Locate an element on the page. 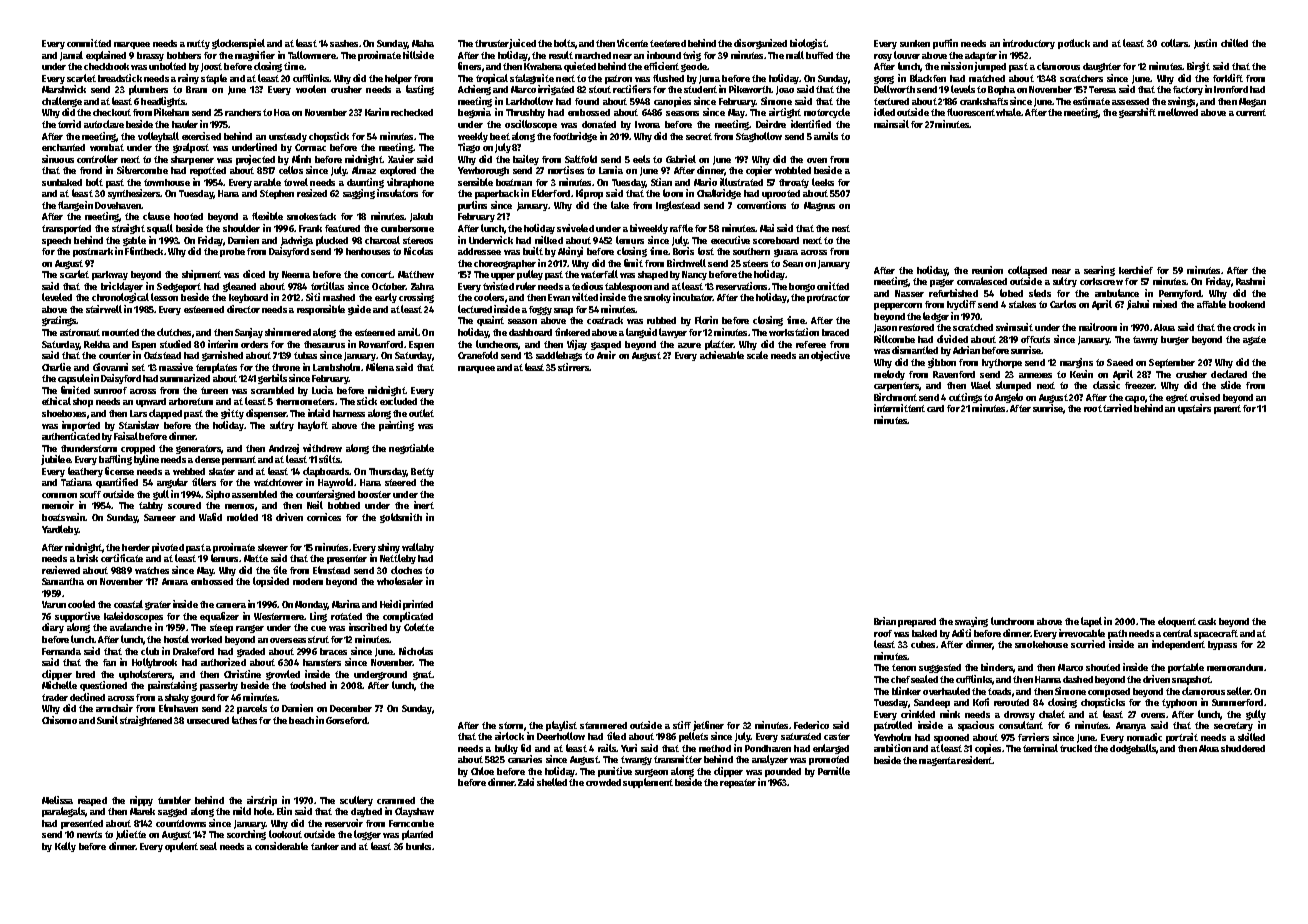 The width and height of the document is (1308, 924). card is located at coordinates (935, 408).
